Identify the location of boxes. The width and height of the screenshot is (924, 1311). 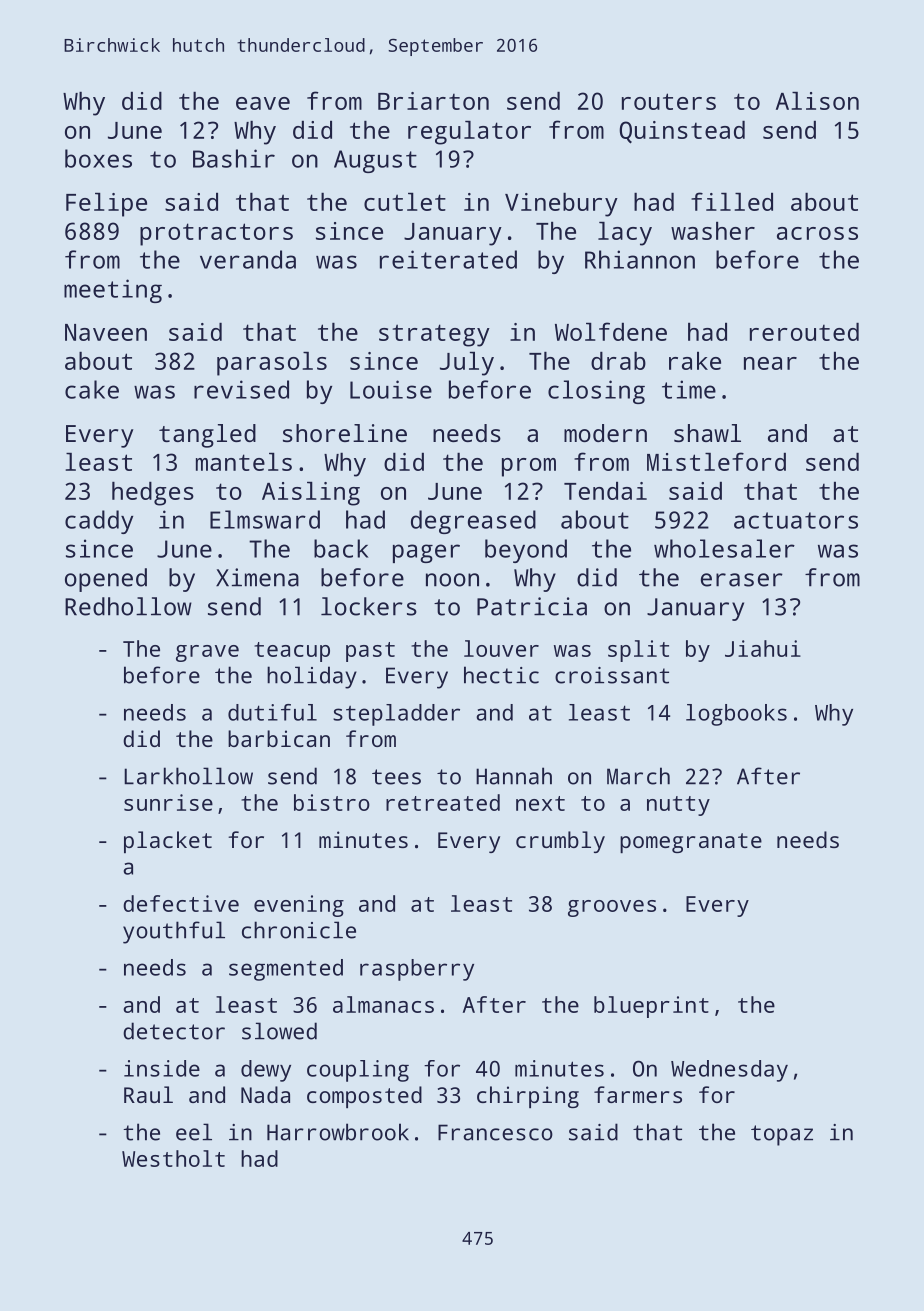
(98, 158).
